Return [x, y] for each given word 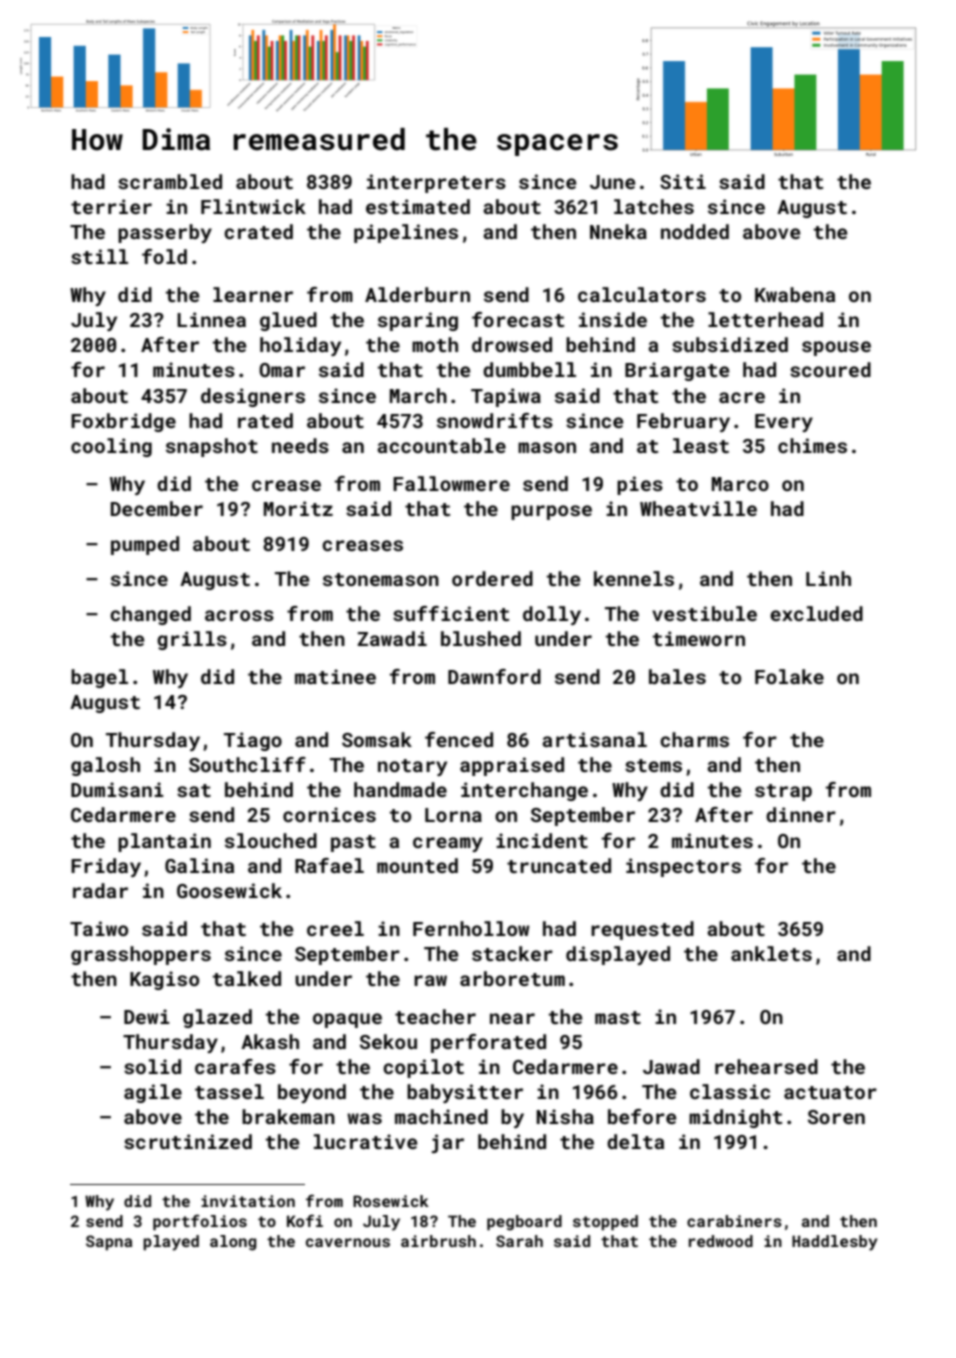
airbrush [438, 1241]
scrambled [170, 181]
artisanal [594, 739]
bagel [99, 678]
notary [412, 767]
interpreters [436, 183]
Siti [683, 181]
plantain [164, 842]
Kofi [305, 1220]
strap [783, 792]
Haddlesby [835, 1243]
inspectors [683, 867]
